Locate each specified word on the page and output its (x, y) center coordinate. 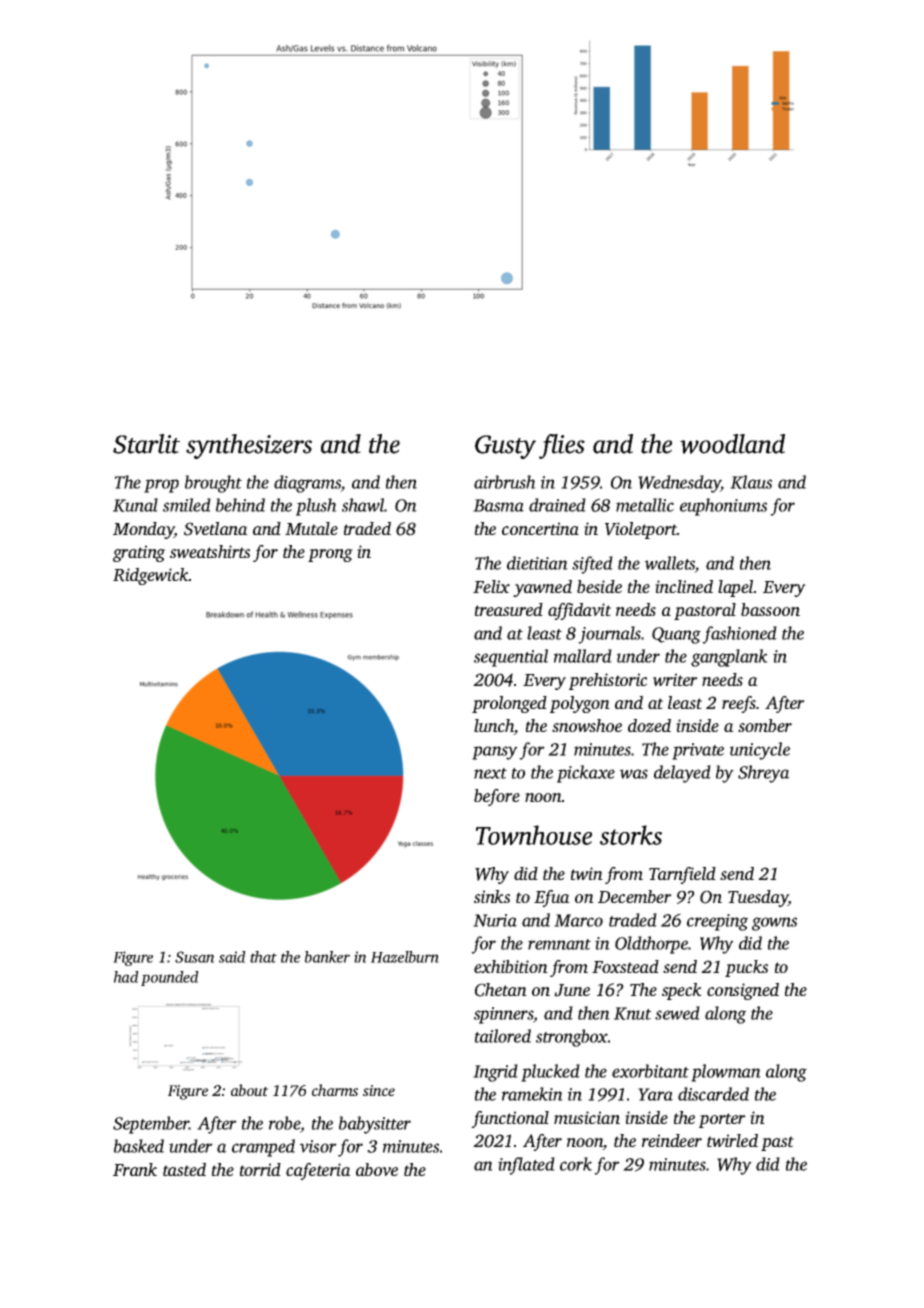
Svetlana (216, 529)
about (249, 1090)
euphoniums (723, 507)
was (634, 774)
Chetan (501, 990)
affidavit (579, 611)
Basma (498, 505)
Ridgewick (151, 576)
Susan (195, 957)
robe (284, 1123)
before (497, 797)
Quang (676, 635)
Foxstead (625, 966)
